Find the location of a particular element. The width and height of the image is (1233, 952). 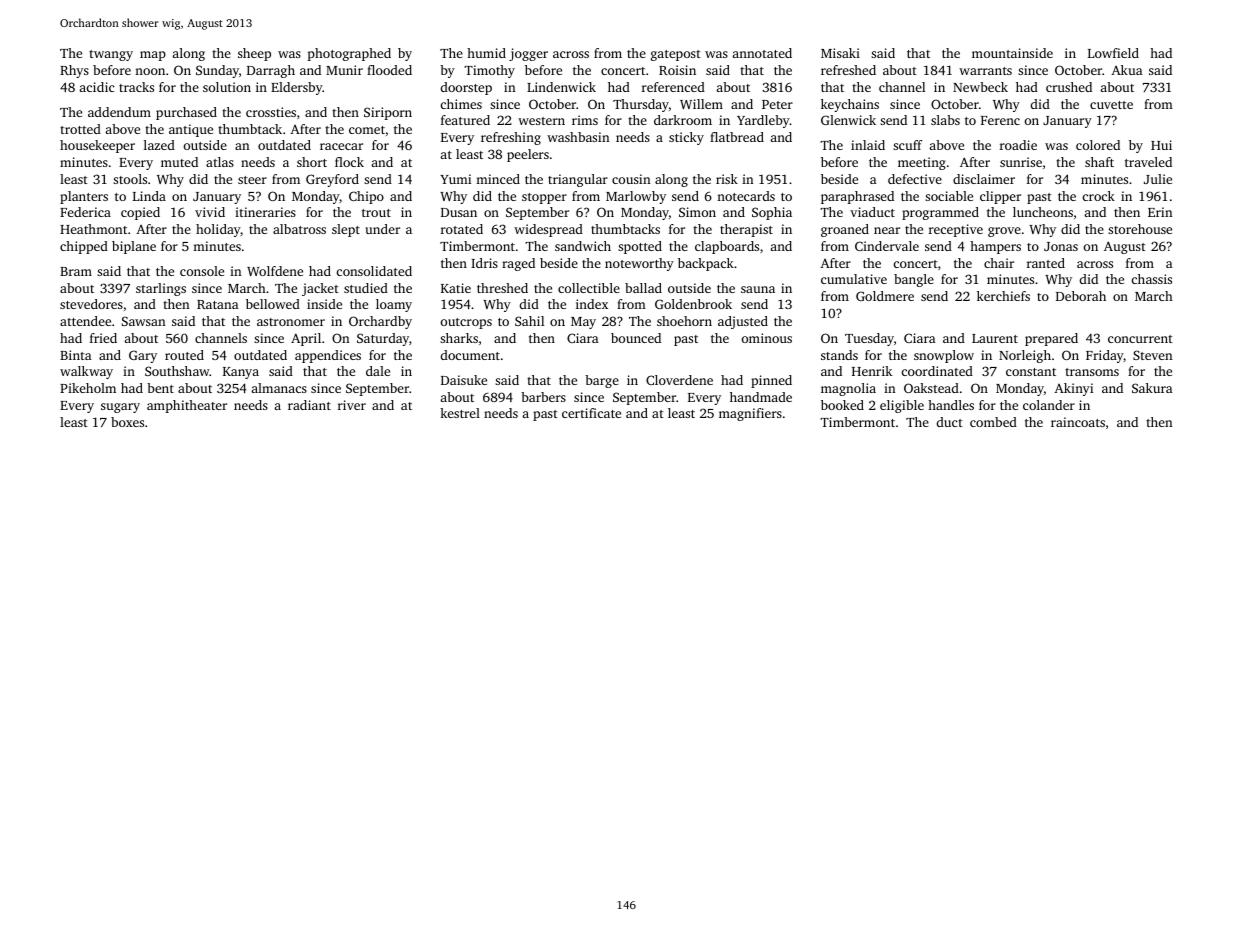

chassis is located at coordinates (1152, 279).
